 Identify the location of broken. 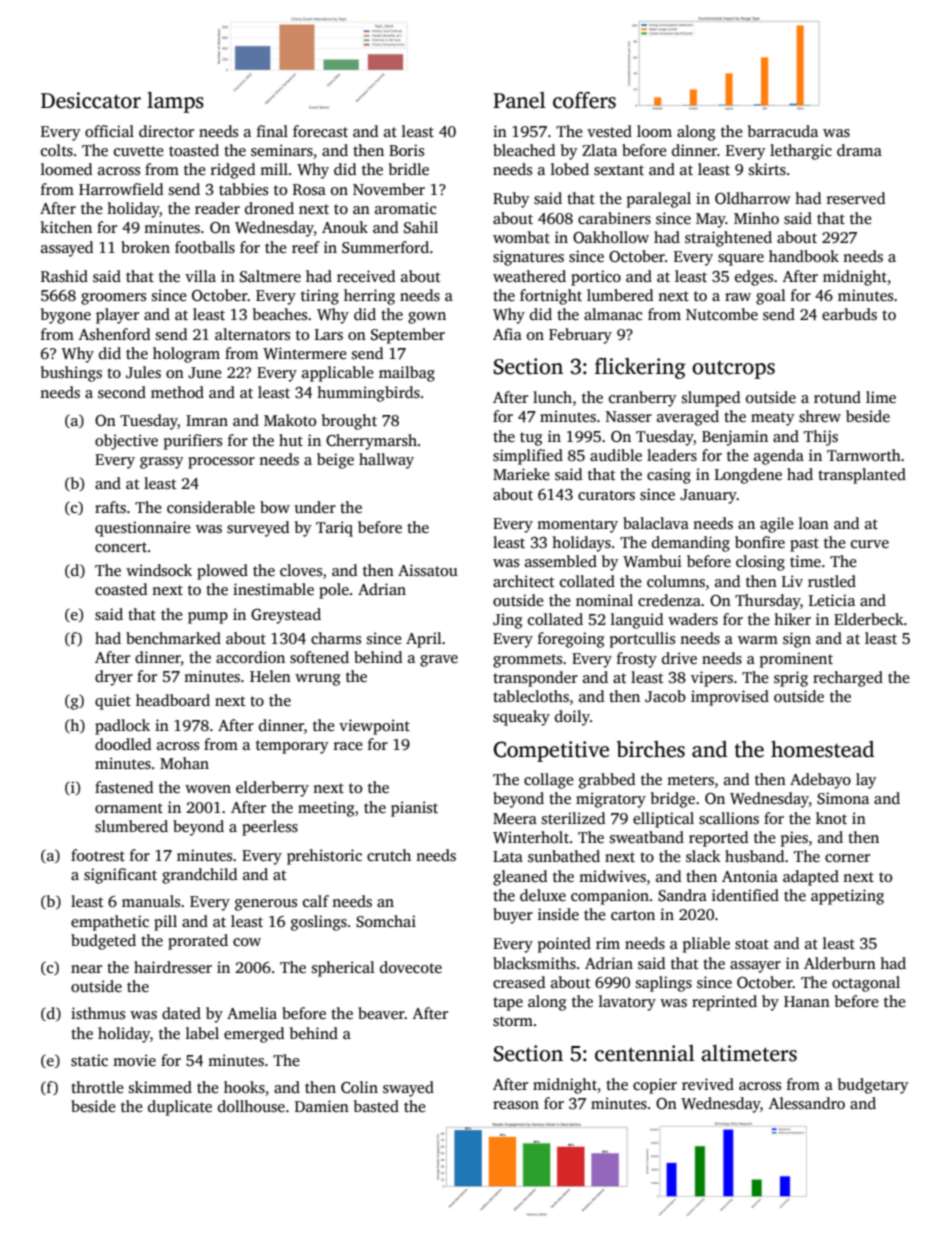
(145, 247).
